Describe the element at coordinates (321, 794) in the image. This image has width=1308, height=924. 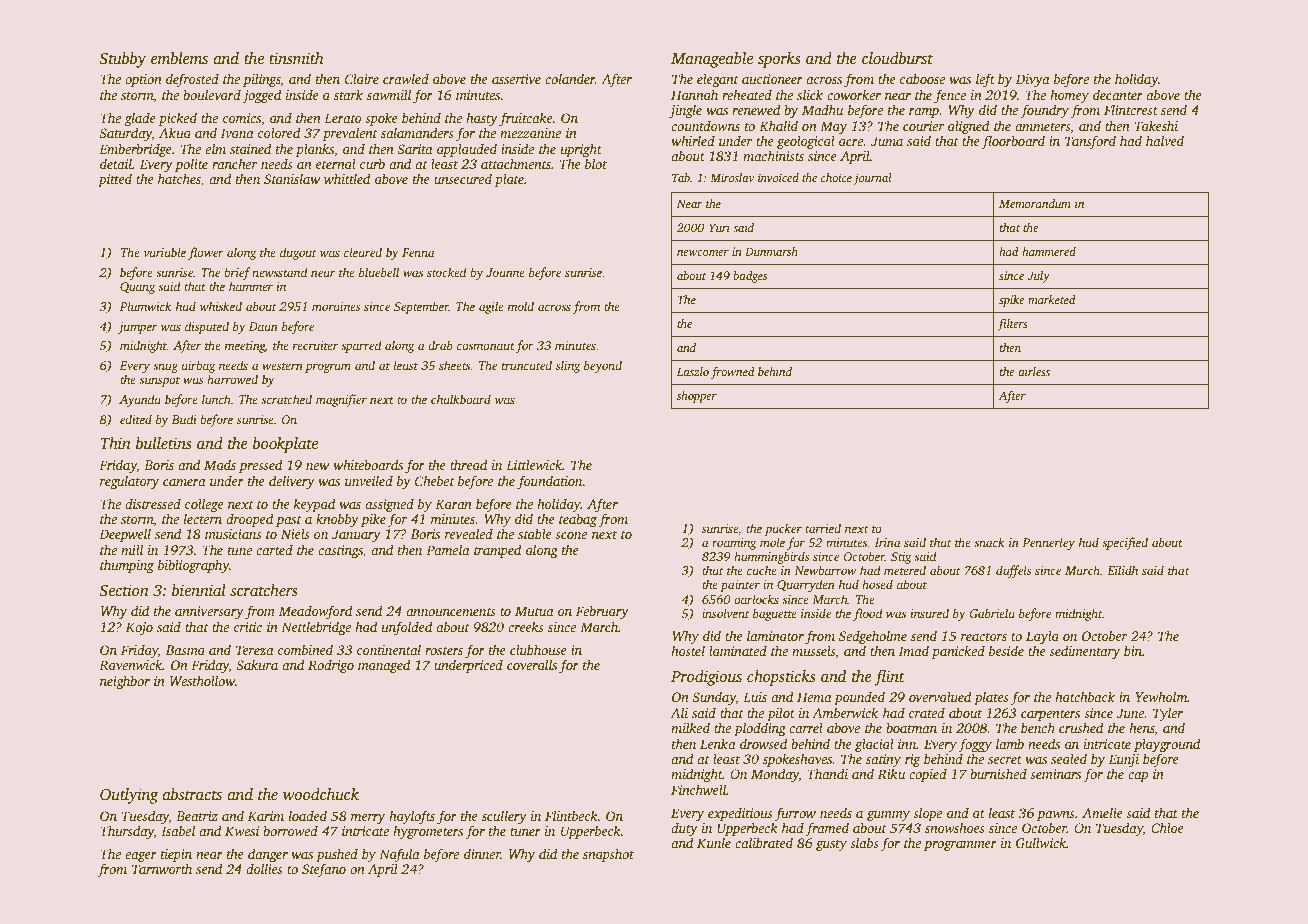
I see `woodchuck` at that location.
